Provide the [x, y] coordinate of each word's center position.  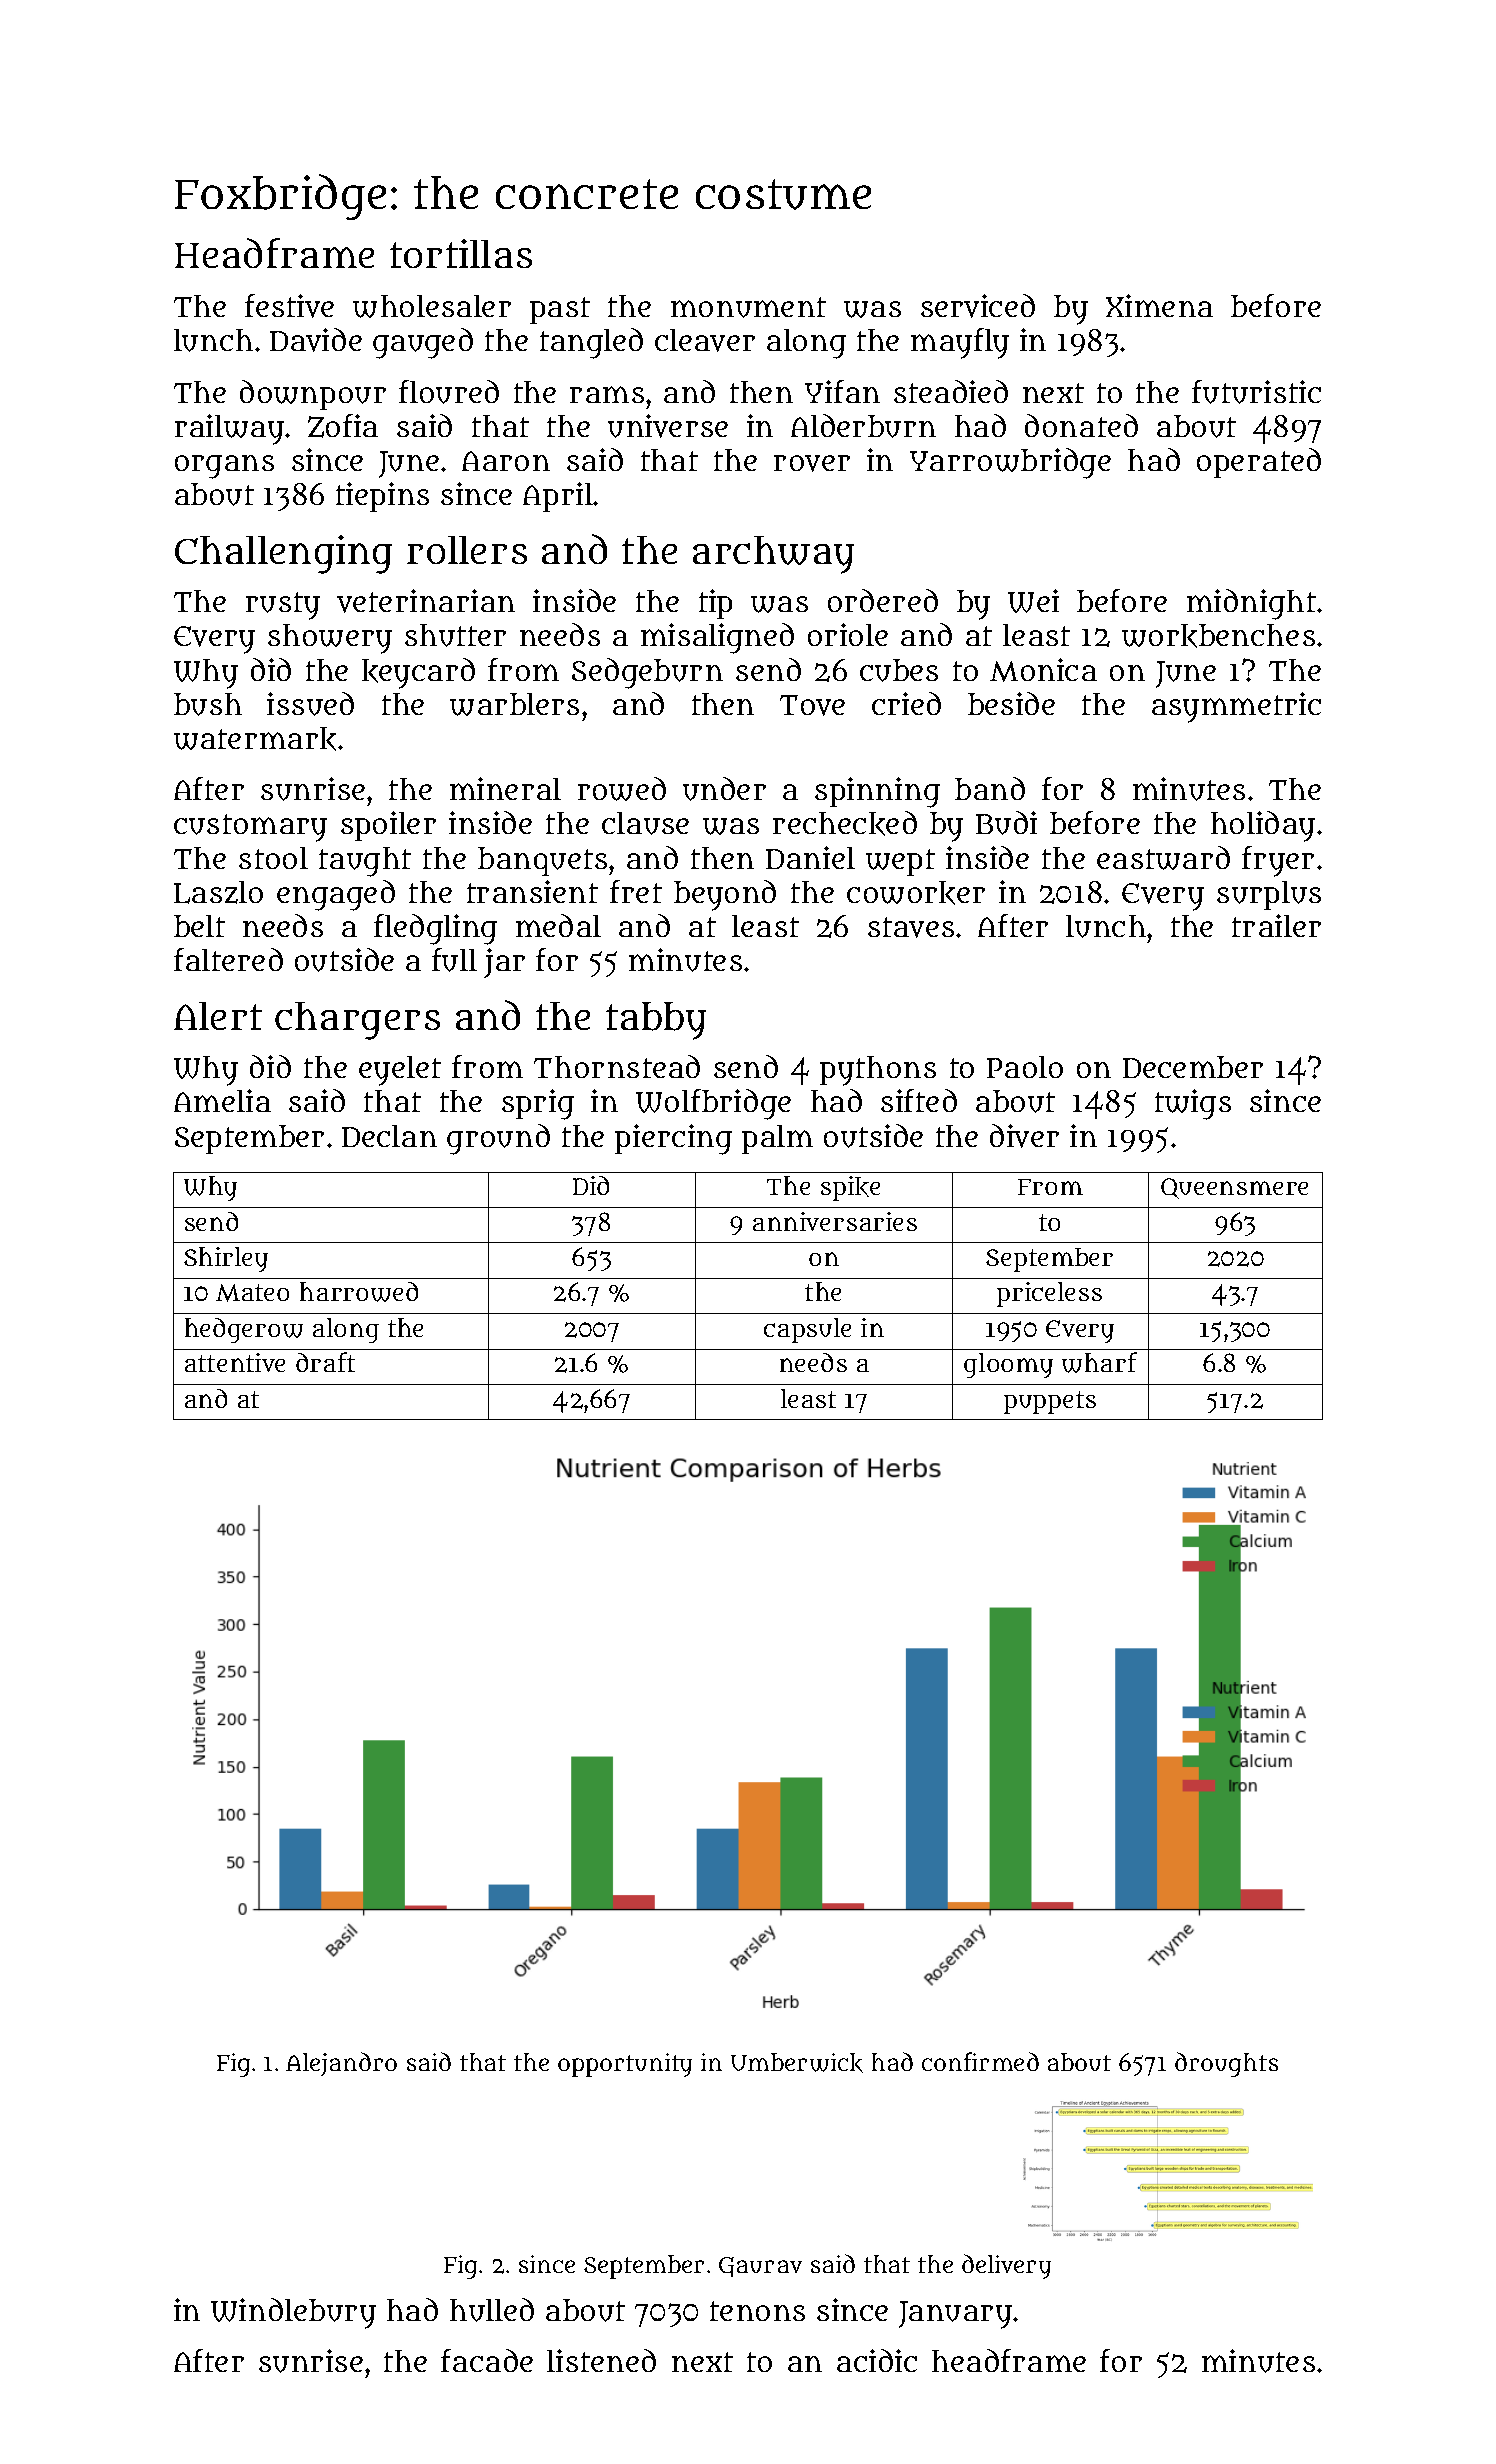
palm [777, 1139]
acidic [877, 2360]
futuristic [1256, 392]
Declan [389, 1136]
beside [1011, 703]
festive [289, 306]
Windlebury [293, 2313]
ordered [883, 600]
